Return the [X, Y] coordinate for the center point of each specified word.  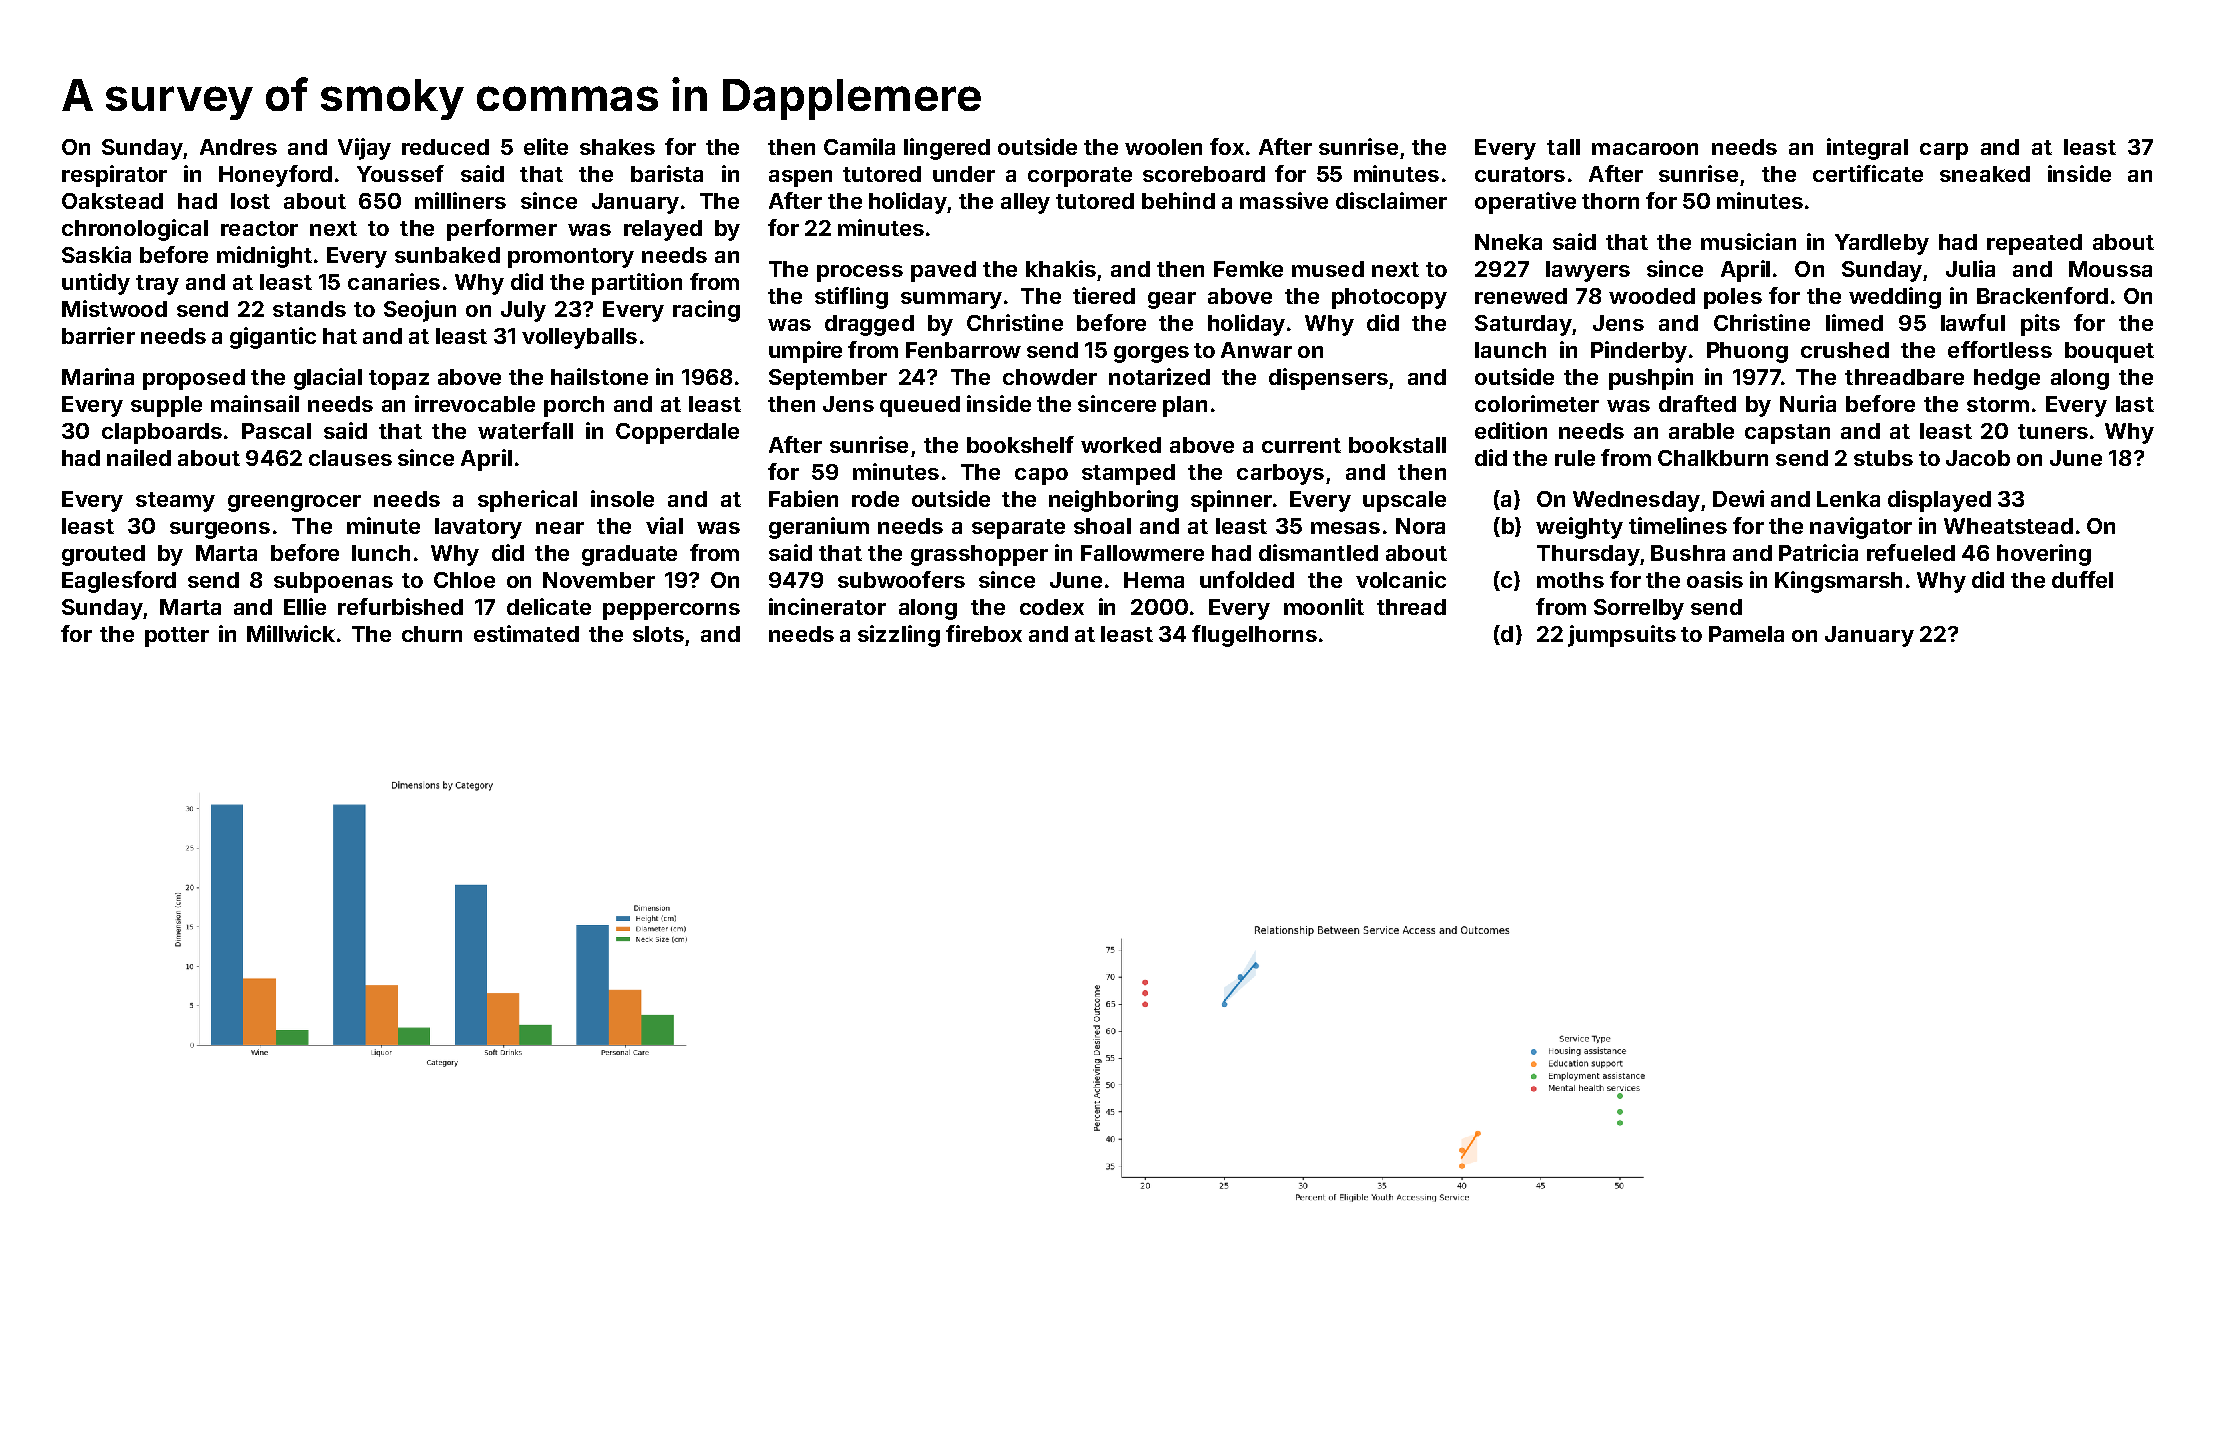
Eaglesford [119, 582]
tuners [2053, 431]
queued [920, 406]
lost [250, 201]
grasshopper [979, 555]
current [1301, 445]
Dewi [1738, 498]
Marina [98, 376]
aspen [800, 178]
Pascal [276, 431]
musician [1748, 241]
